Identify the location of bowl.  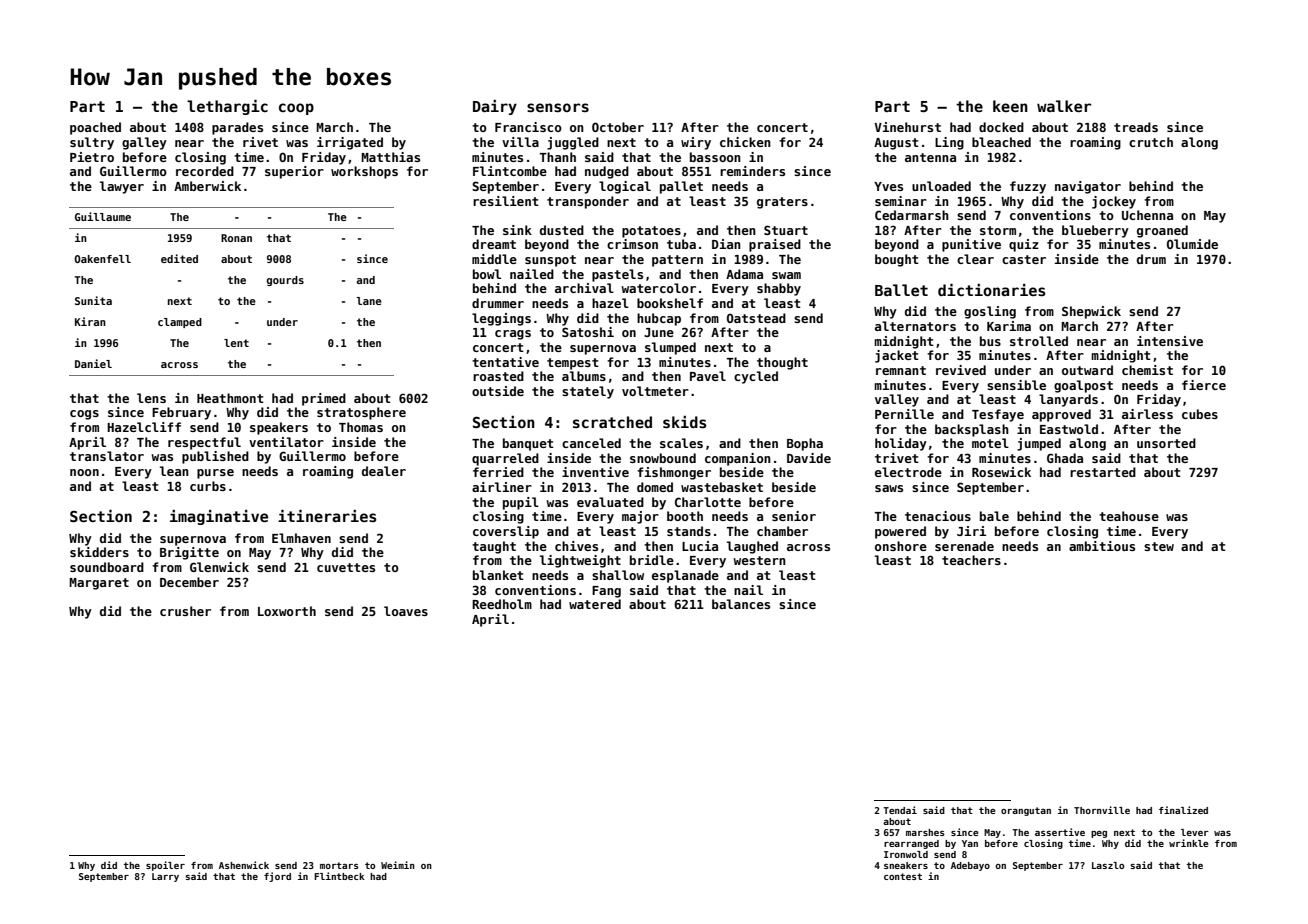
(487, 274).
